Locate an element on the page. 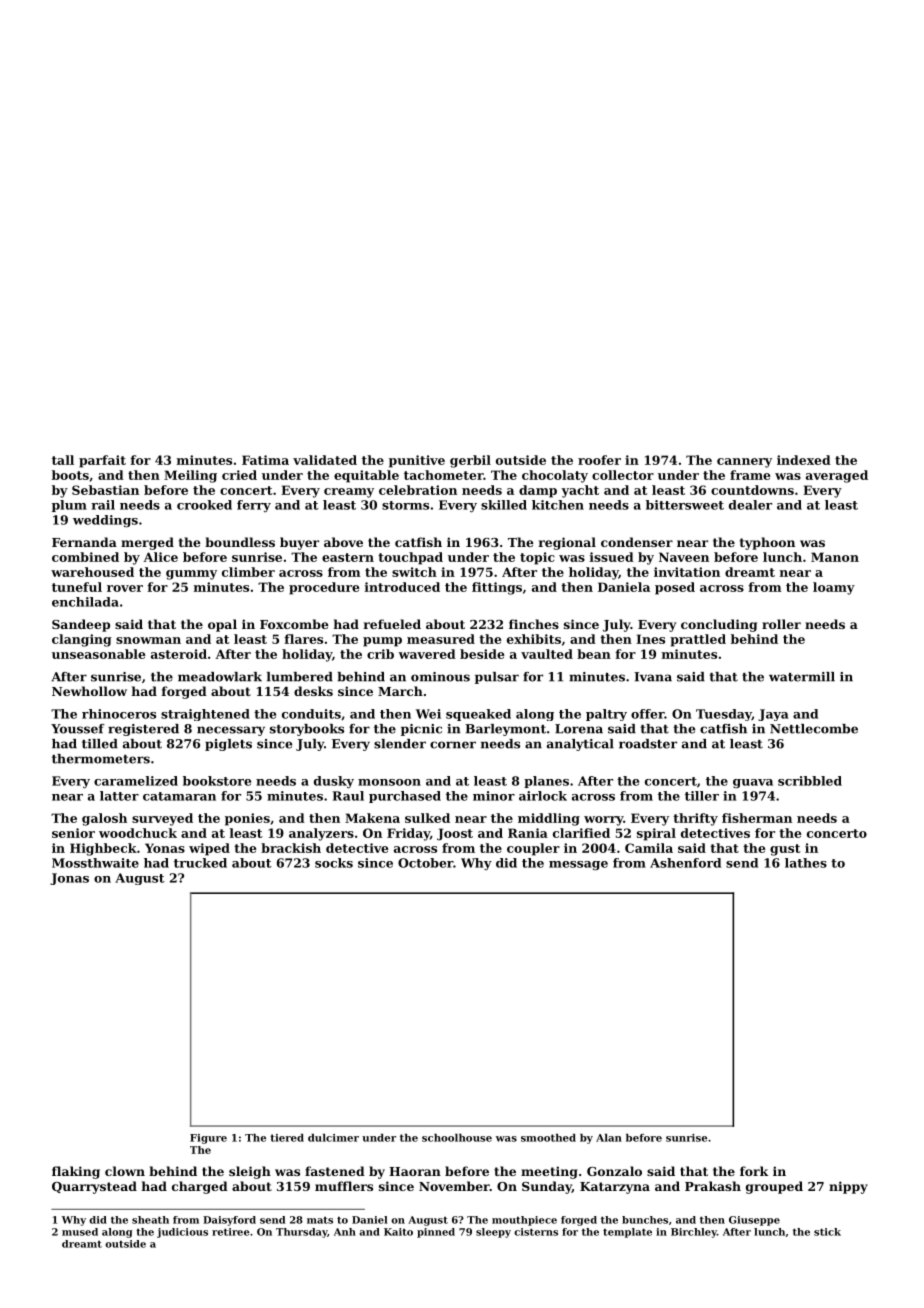 This page has height=1308, width=924. roadster is located at coordinates (648, 744).
